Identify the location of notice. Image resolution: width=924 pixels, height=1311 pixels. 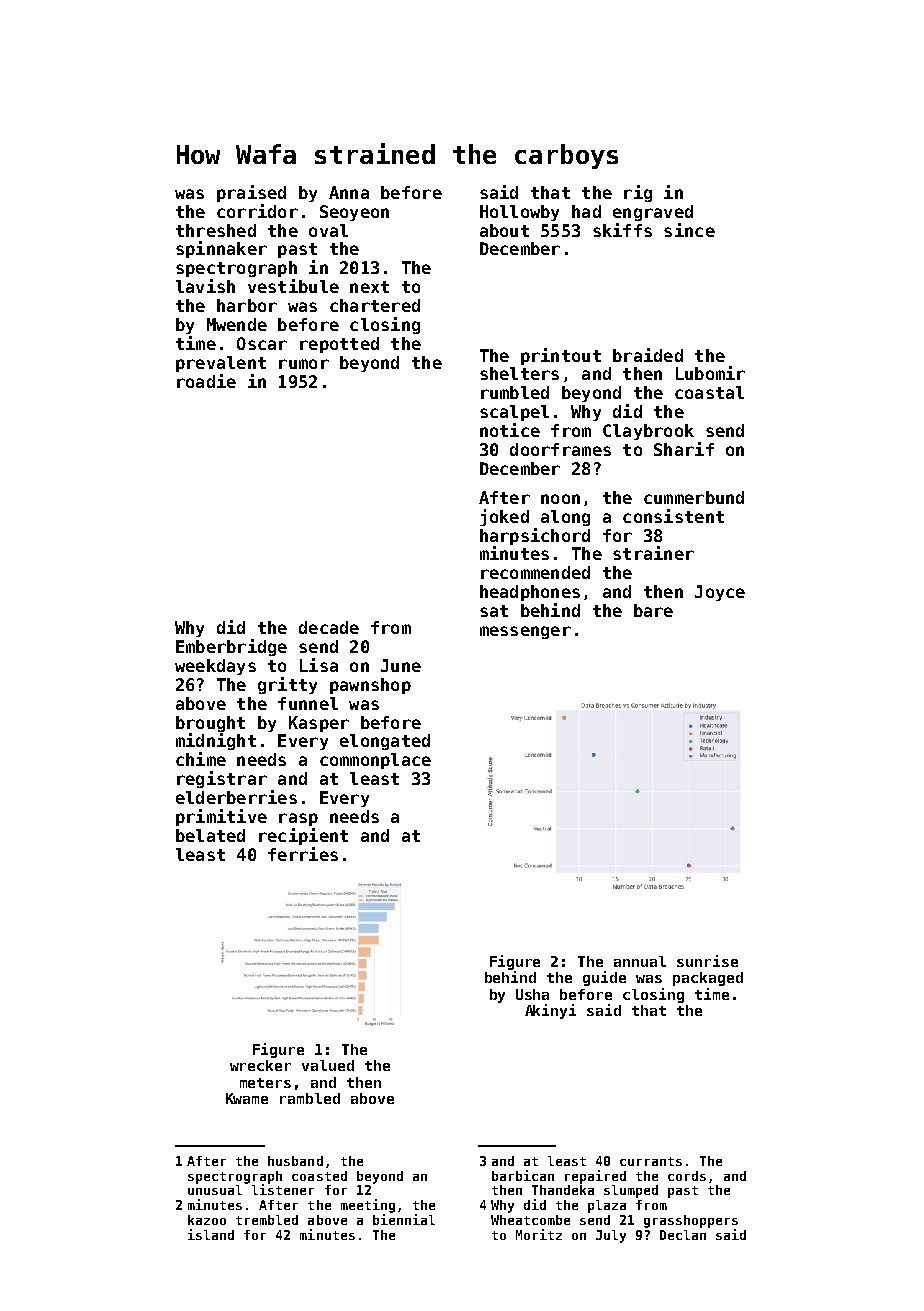
(510, 430).
